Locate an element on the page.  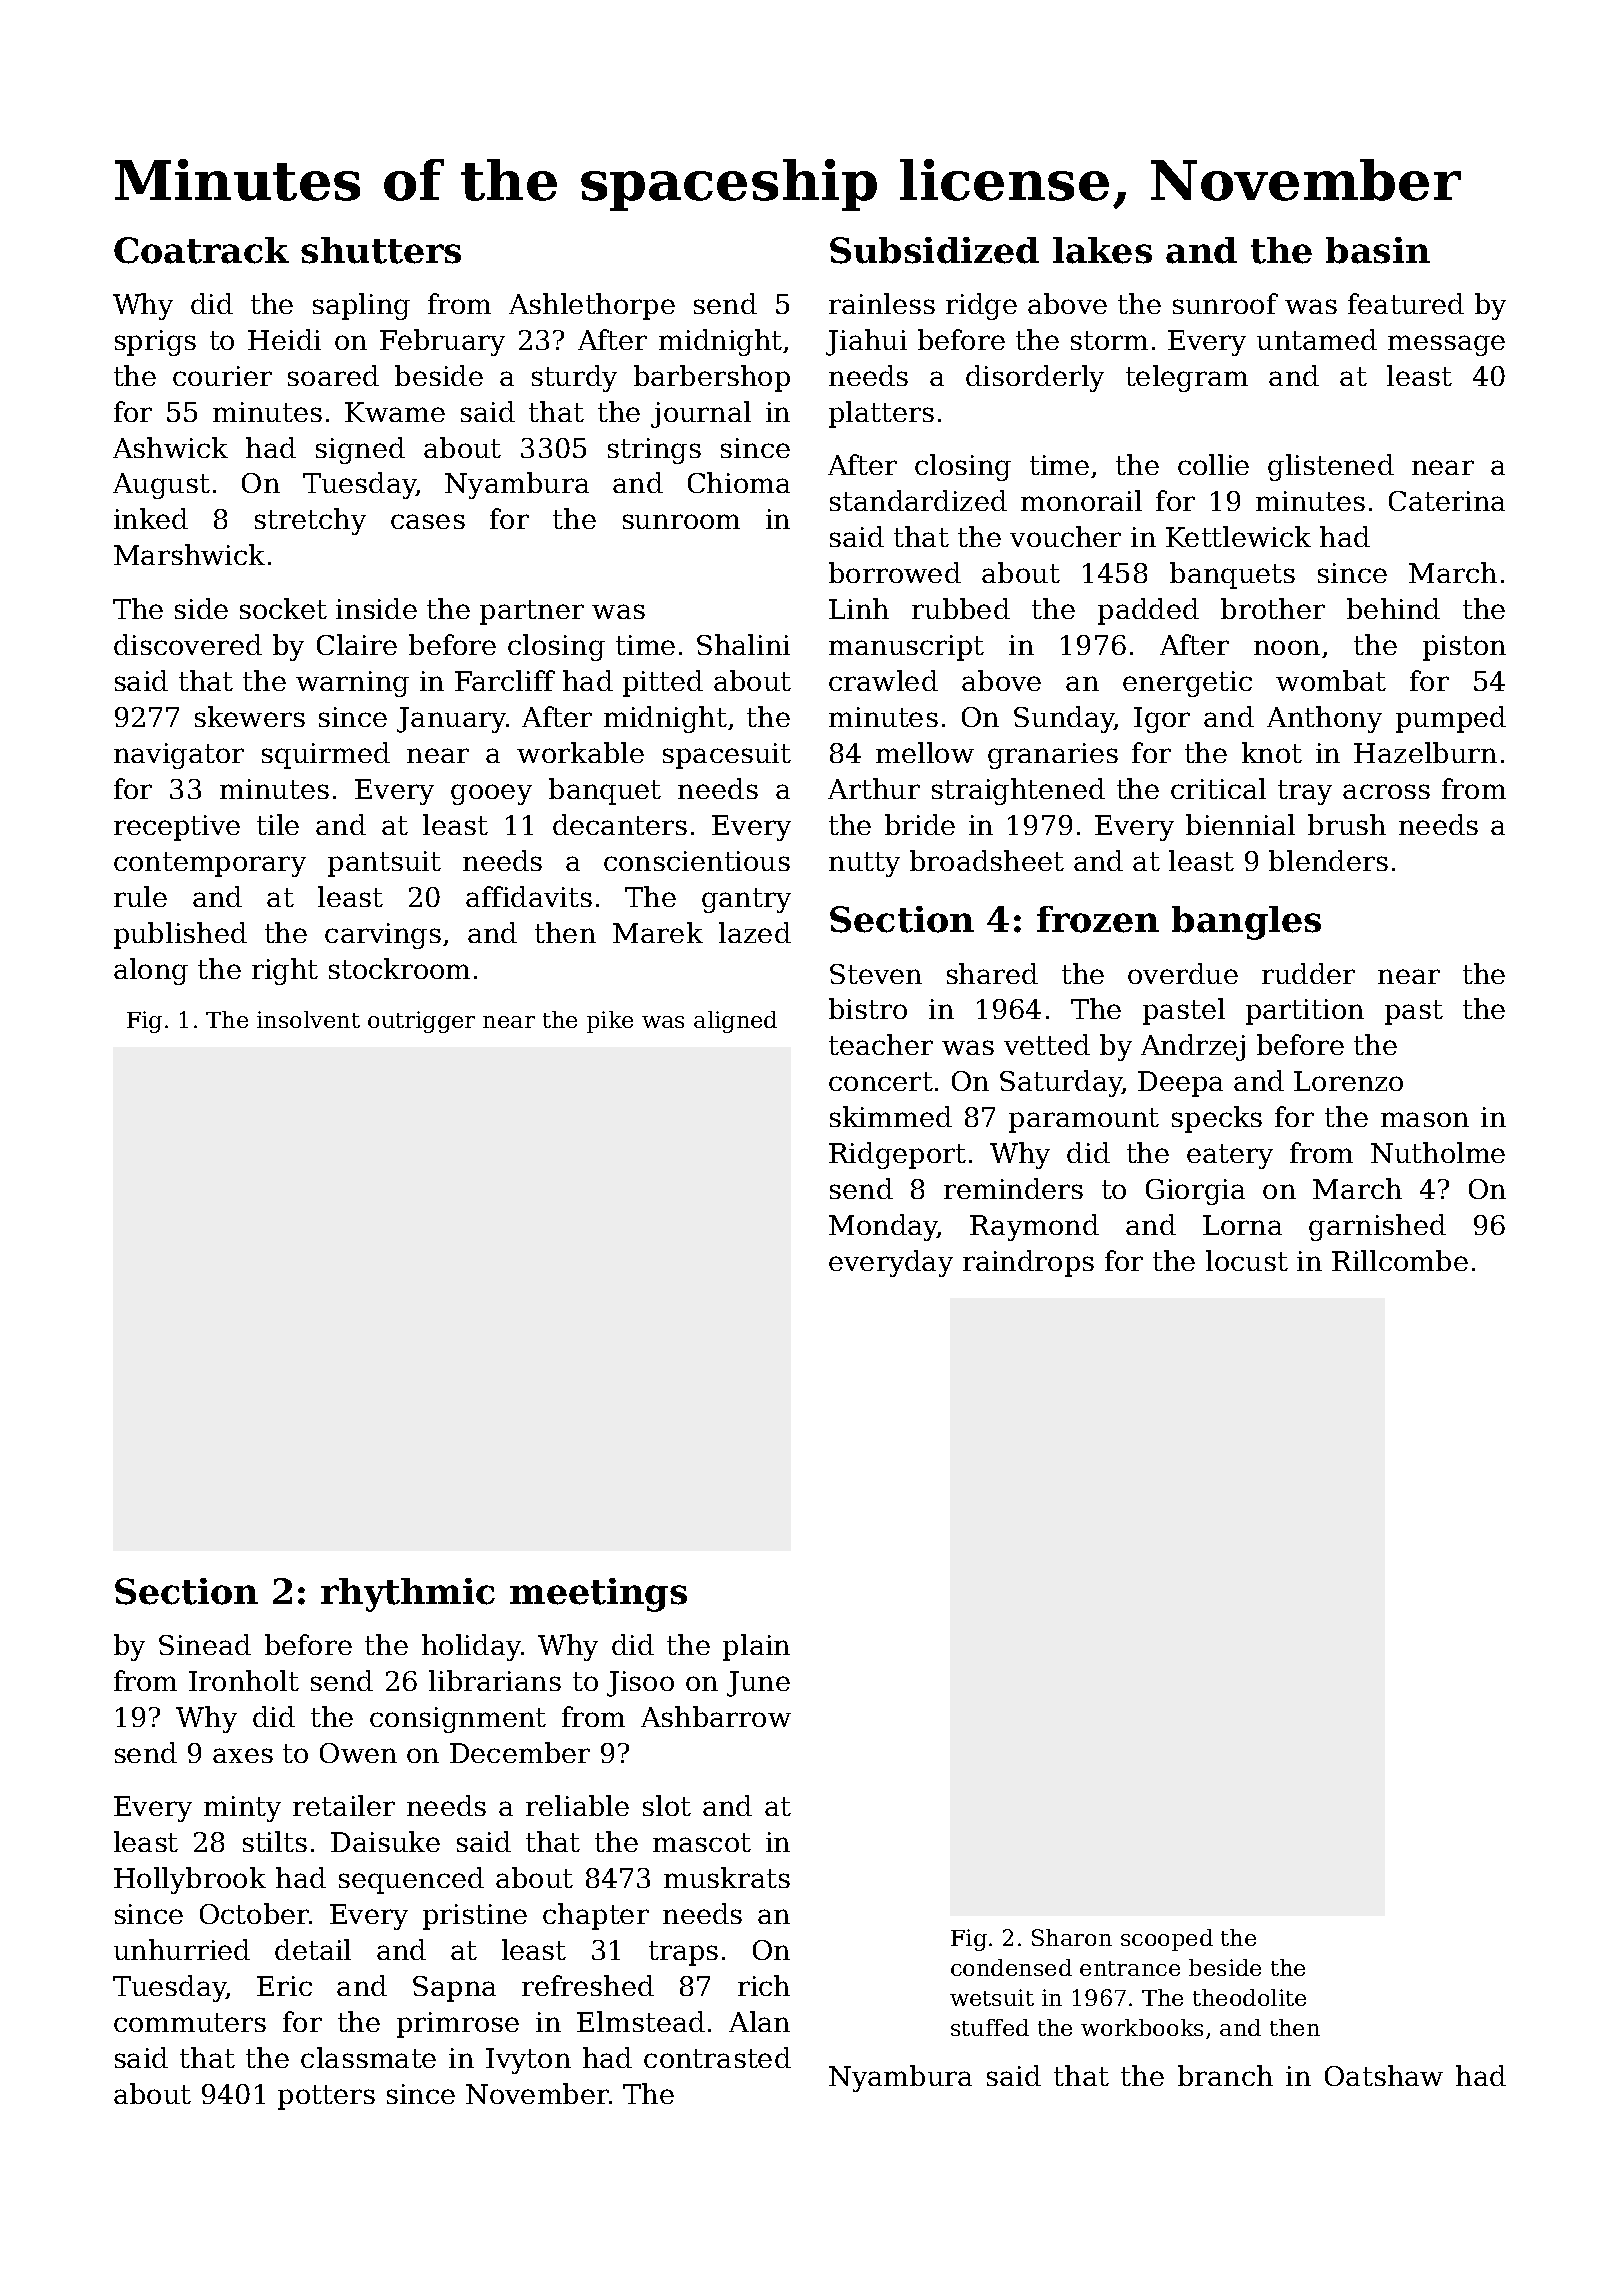
Daisuke is located at coordinates (385, 1841).
